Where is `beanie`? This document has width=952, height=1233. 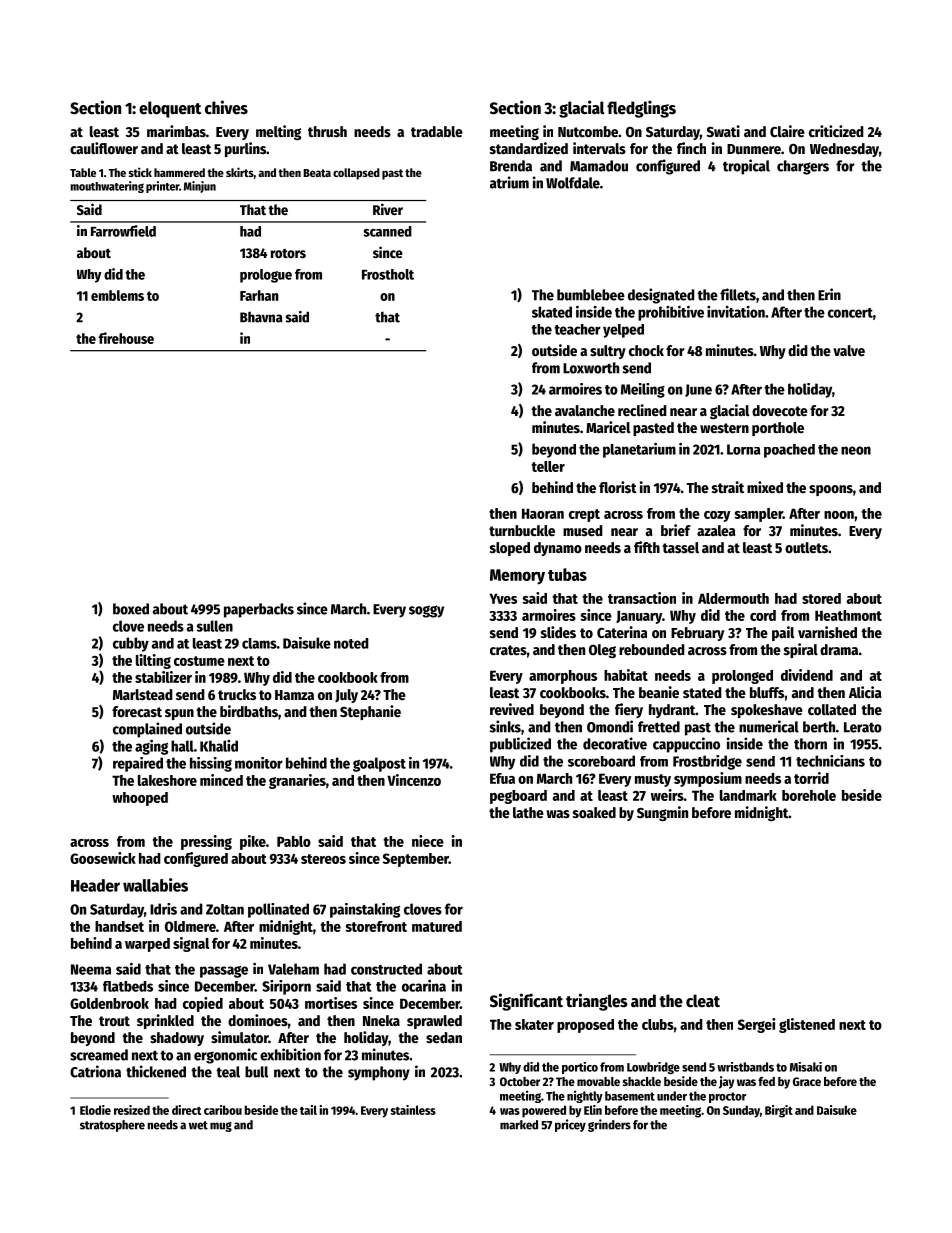 beanie is located at coordinates (659, 692).
